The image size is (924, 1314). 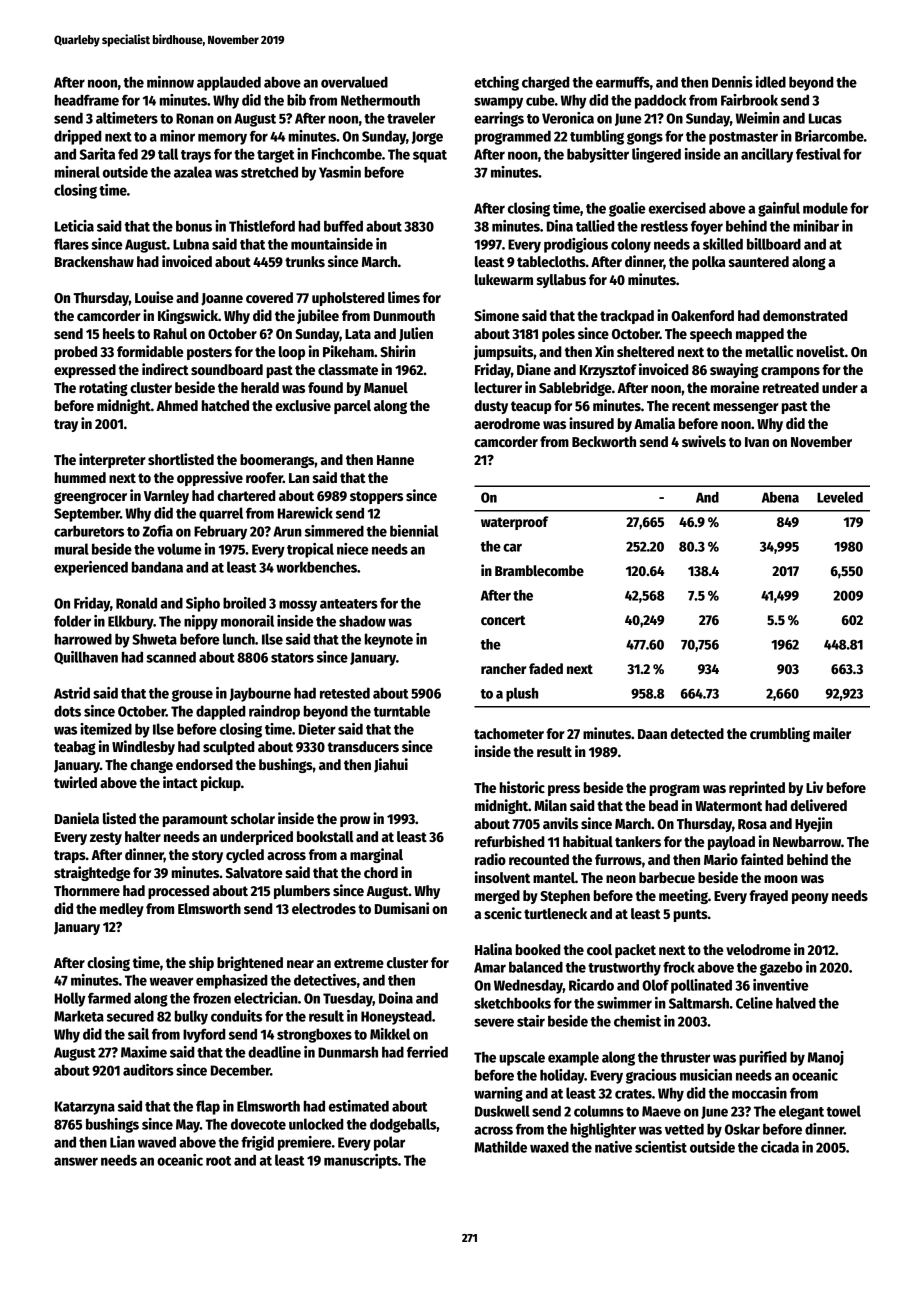 What do you see at coordinates (503, 352) in the page?
I see `jumpsuits` at bounding box center [503, 352].
